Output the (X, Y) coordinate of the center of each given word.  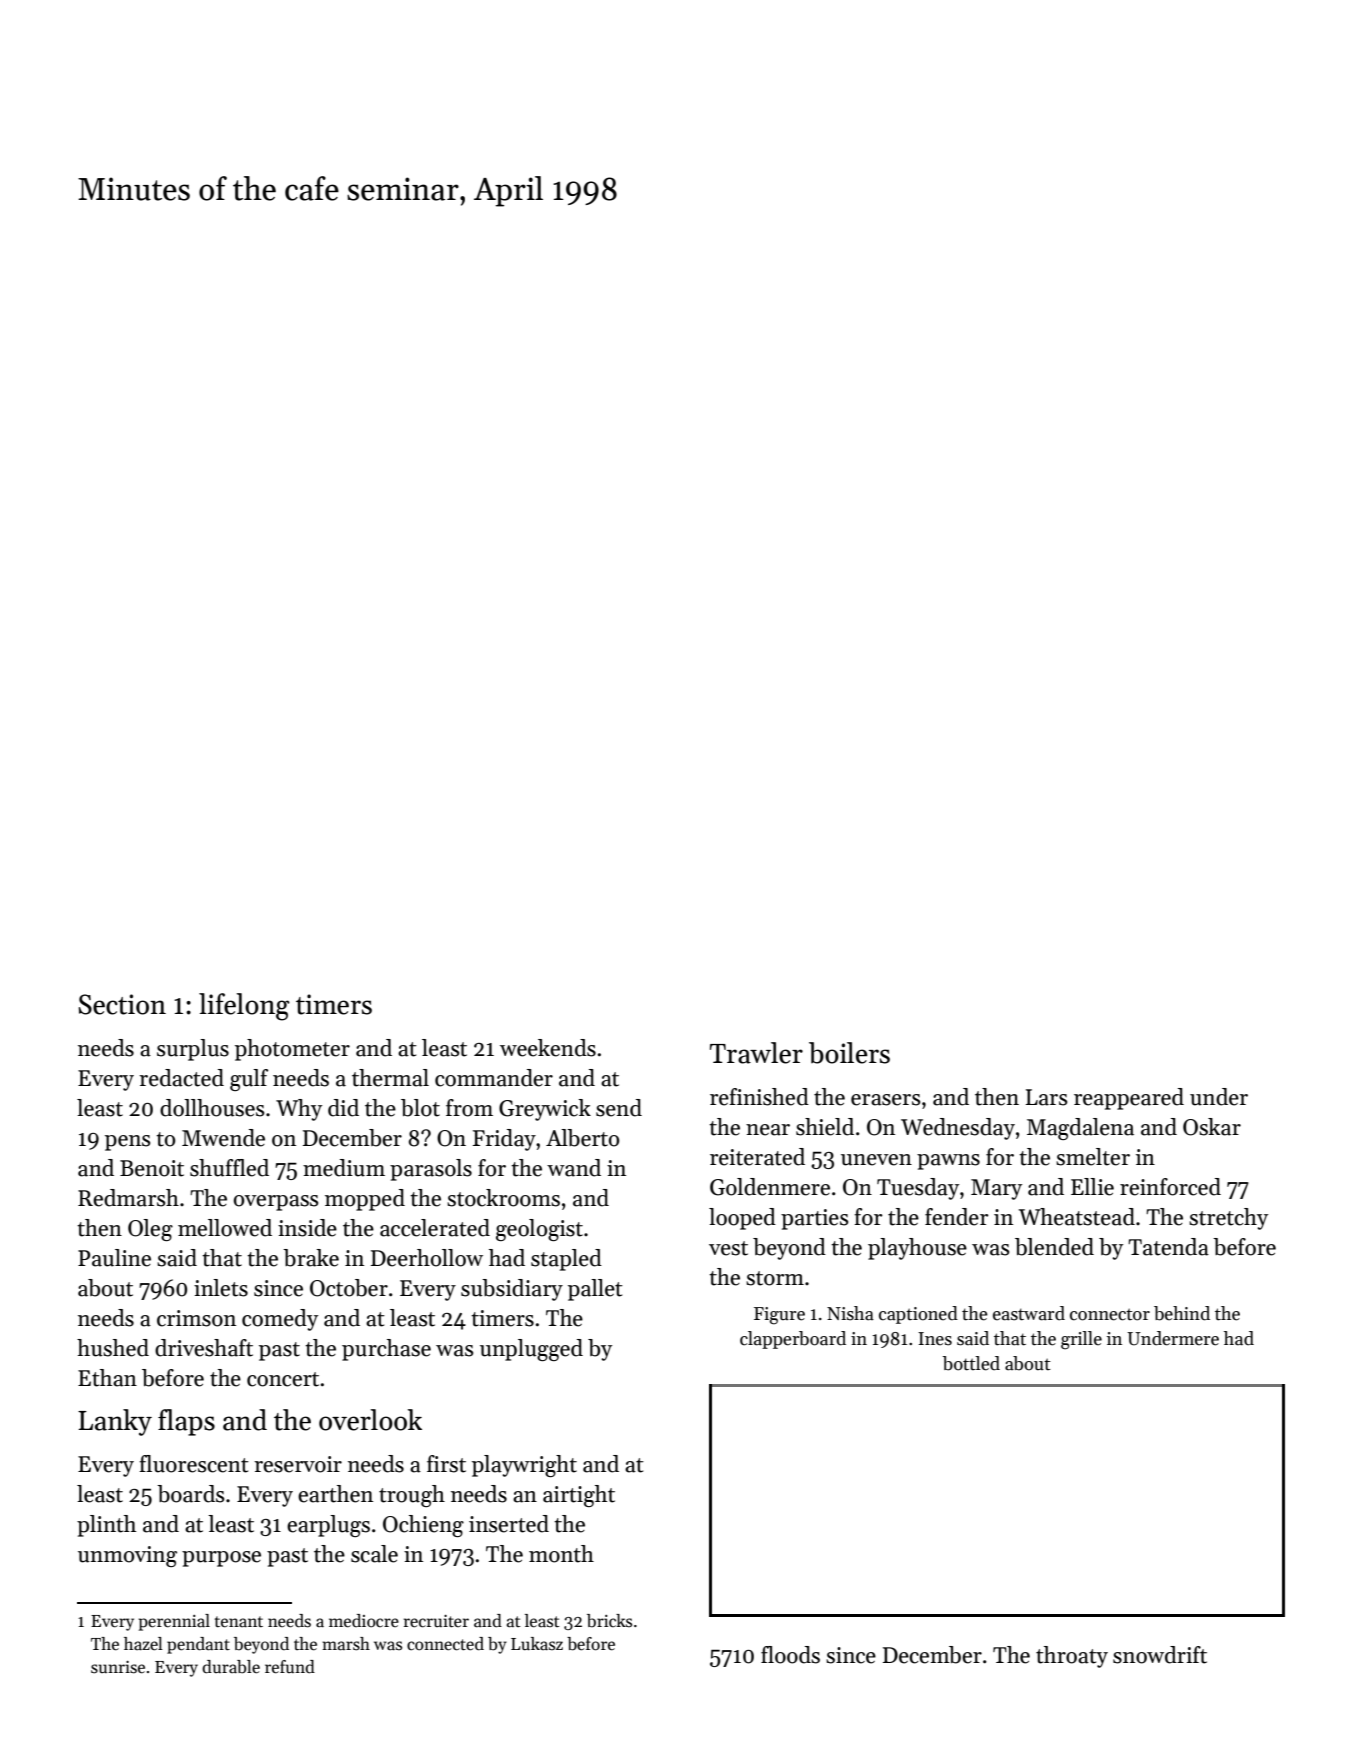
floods (790, 1655)
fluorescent (194, 1464)
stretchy (1228, 1219)
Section (122, 1004)
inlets (221, 1288)
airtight (579, 1496)
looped (742, 1219)
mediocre (364, 1621)
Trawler (756, 1053)
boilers (849, 1053)
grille (1081, 1340)
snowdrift (1160, 1655)
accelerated (435, 1228)
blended (1054, 1247)
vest (728, 1248)
